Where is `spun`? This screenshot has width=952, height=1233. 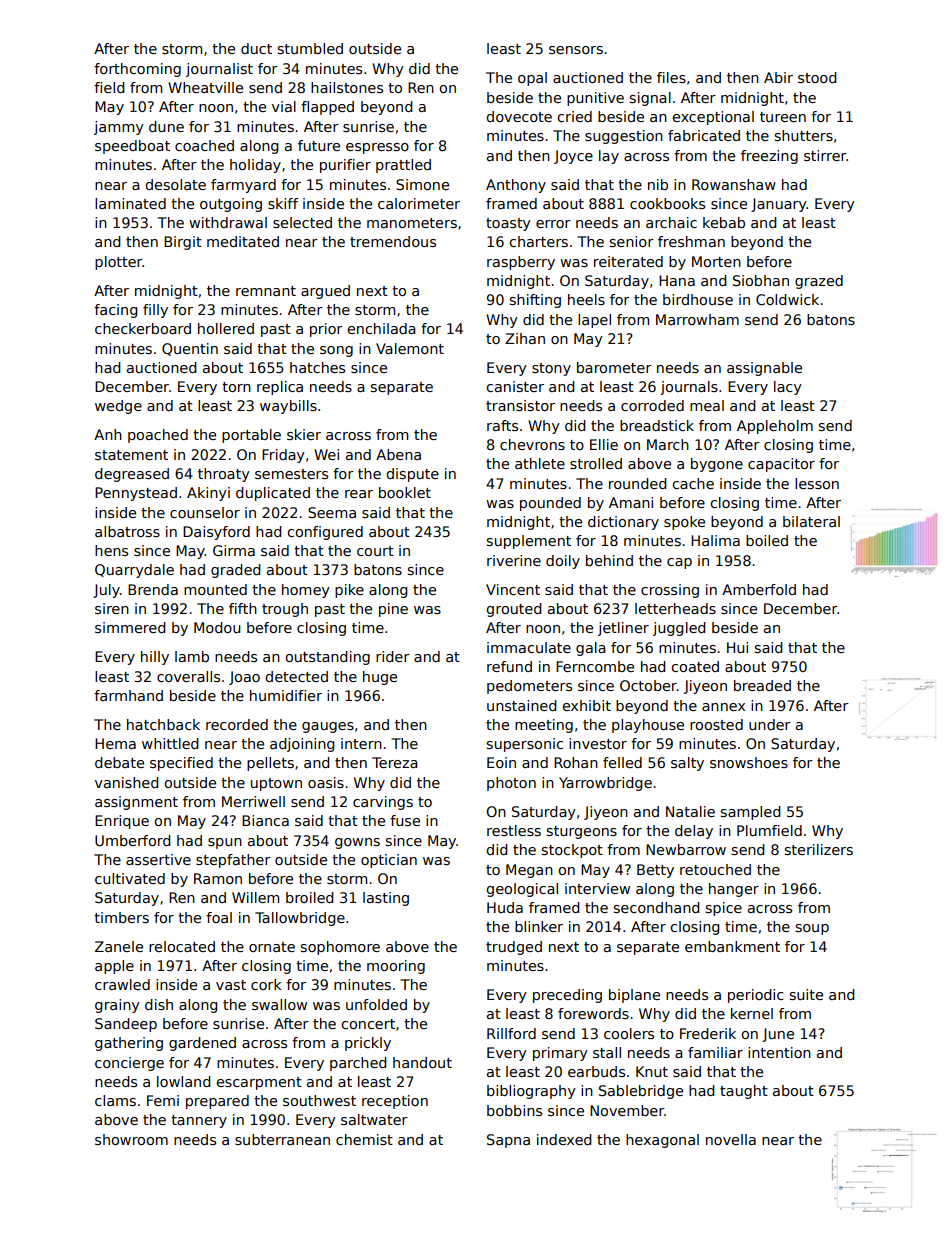
spun is located at coordinates (225, 843).
